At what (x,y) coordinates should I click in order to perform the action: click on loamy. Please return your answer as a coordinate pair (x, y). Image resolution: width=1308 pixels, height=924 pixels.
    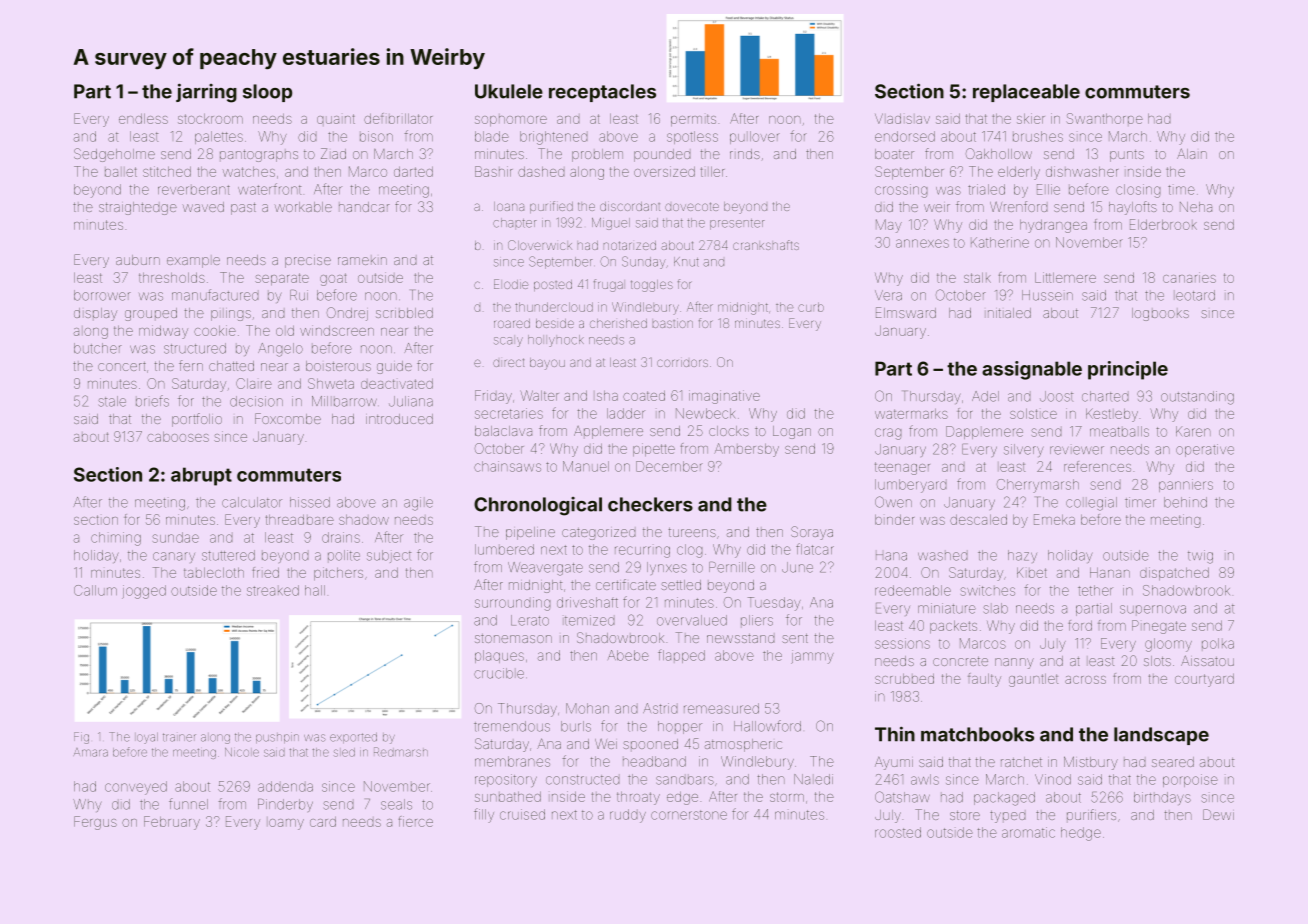
    Looking at the image, I should click on (286, 824).
